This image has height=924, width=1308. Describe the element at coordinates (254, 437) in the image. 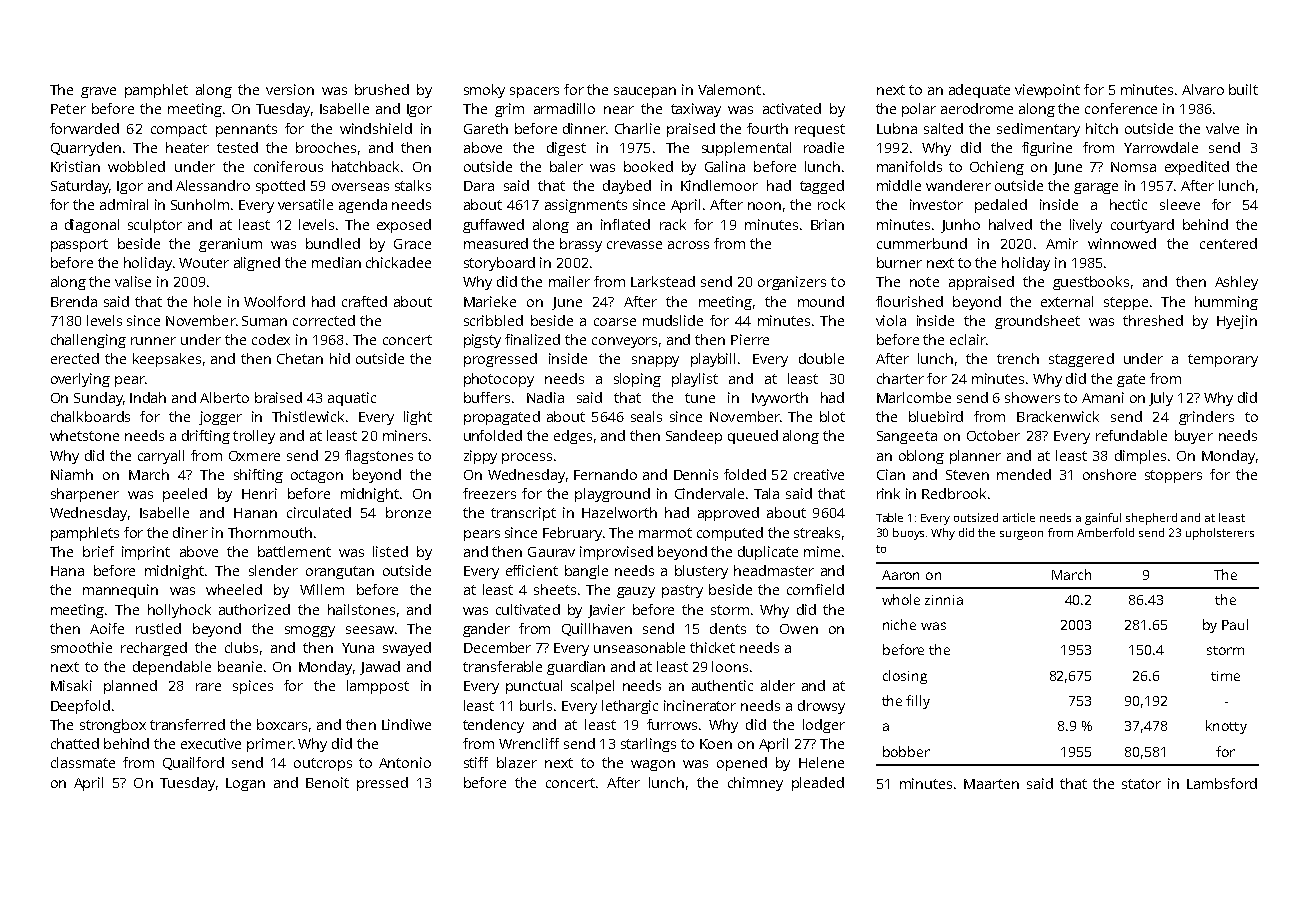

I see `trolley` at that location.
